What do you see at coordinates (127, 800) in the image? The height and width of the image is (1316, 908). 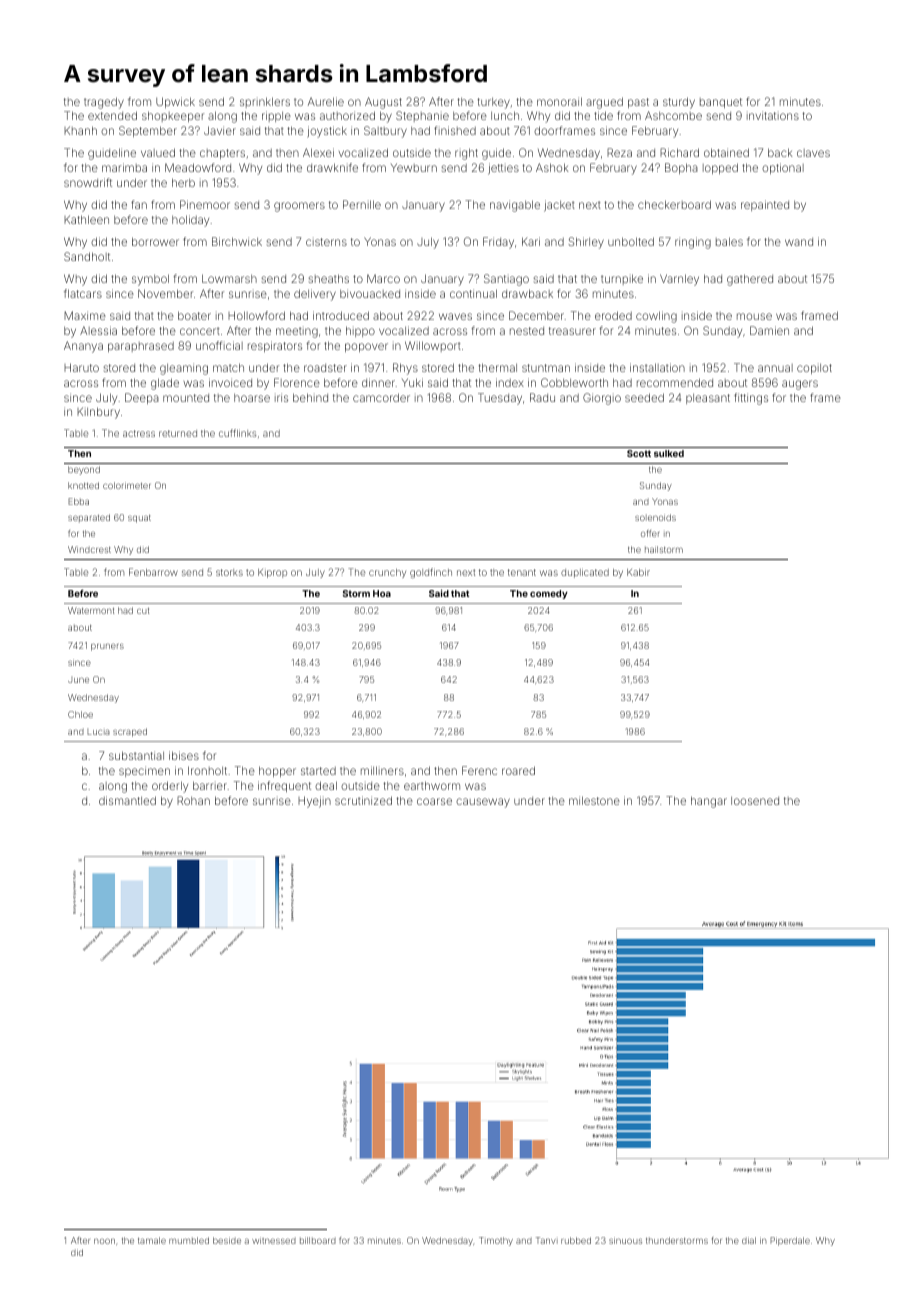 I see `dismantled` at bounding box center [127, 800].
